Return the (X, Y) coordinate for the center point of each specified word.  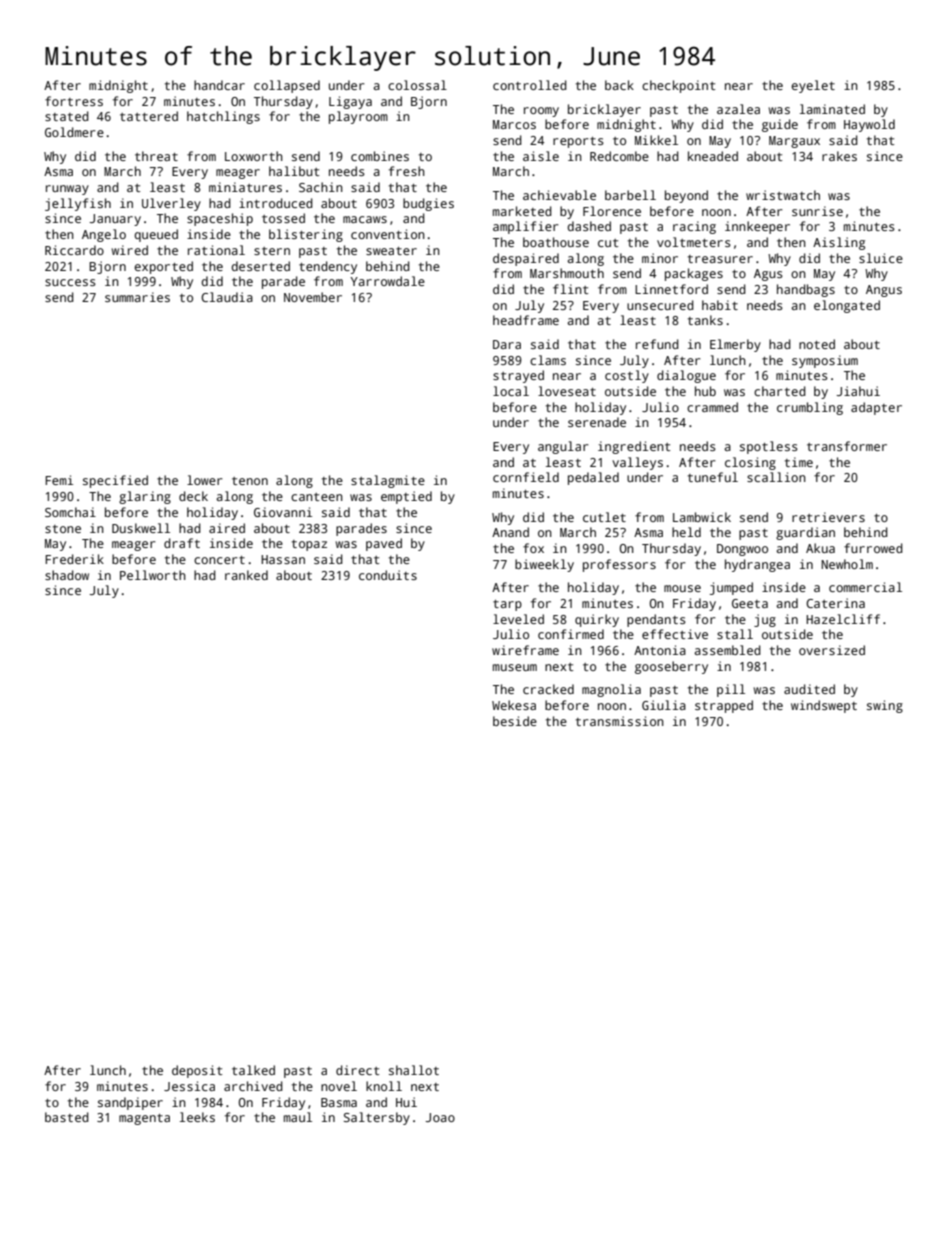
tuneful (713, 477)
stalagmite (388, 481)
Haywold (869, 125)
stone (63, 529)
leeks (197, 1117)
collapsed (287, 86)
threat (156, 156)
